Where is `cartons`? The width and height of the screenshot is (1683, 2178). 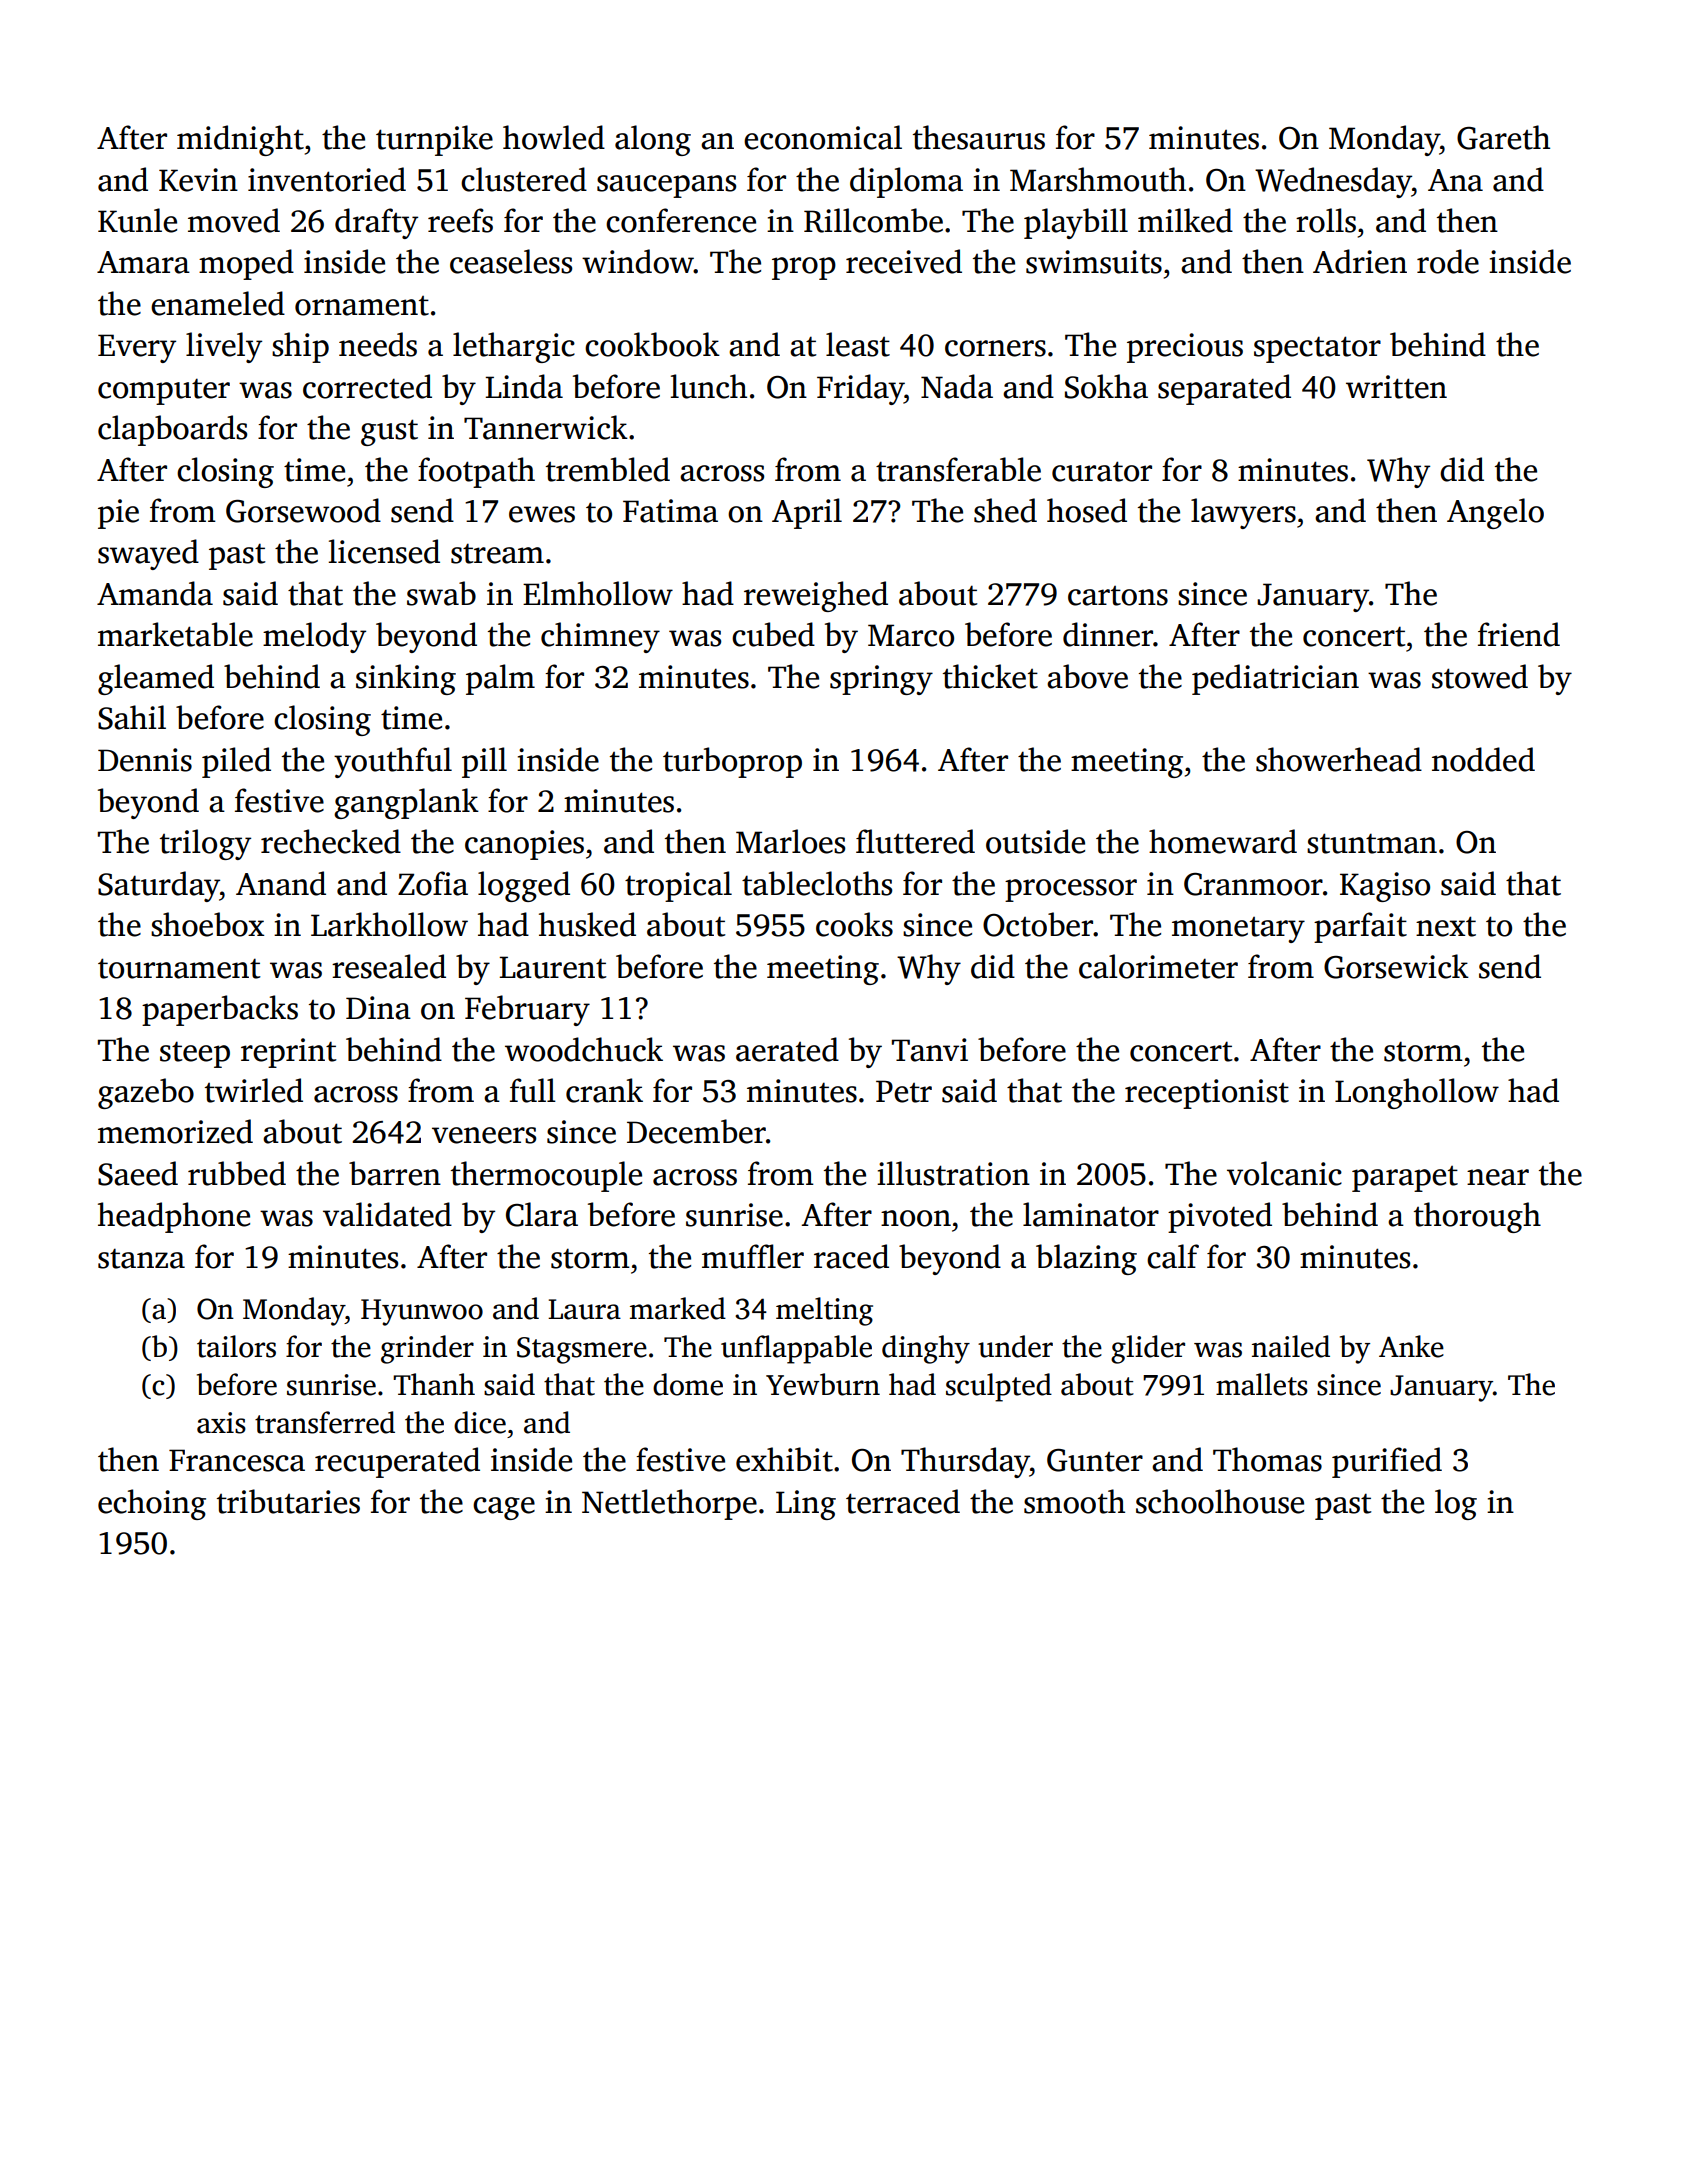
cartons is located at coordinates (1118, 596).
